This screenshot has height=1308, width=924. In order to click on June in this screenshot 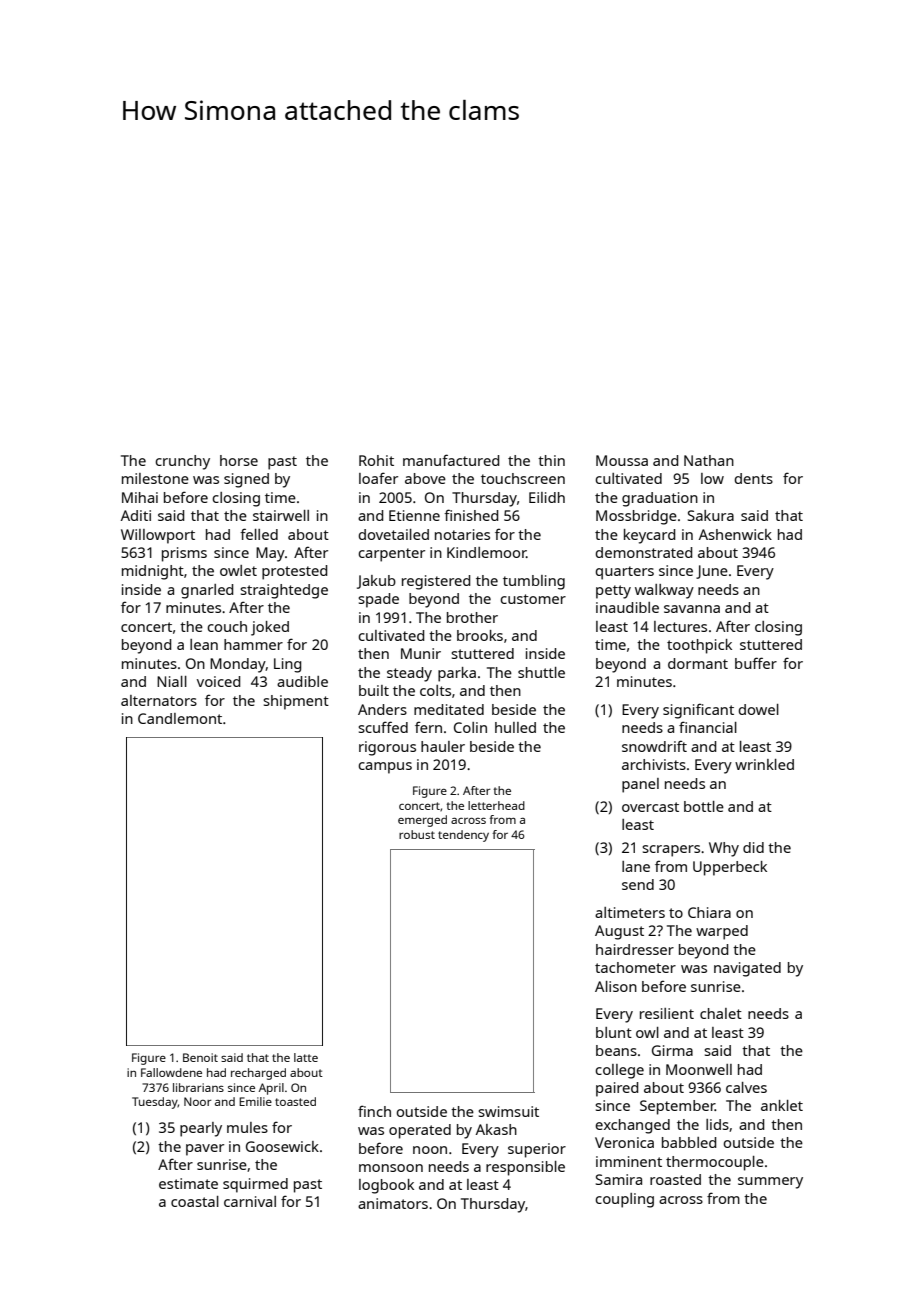, I will do `click(712, 572)`.
